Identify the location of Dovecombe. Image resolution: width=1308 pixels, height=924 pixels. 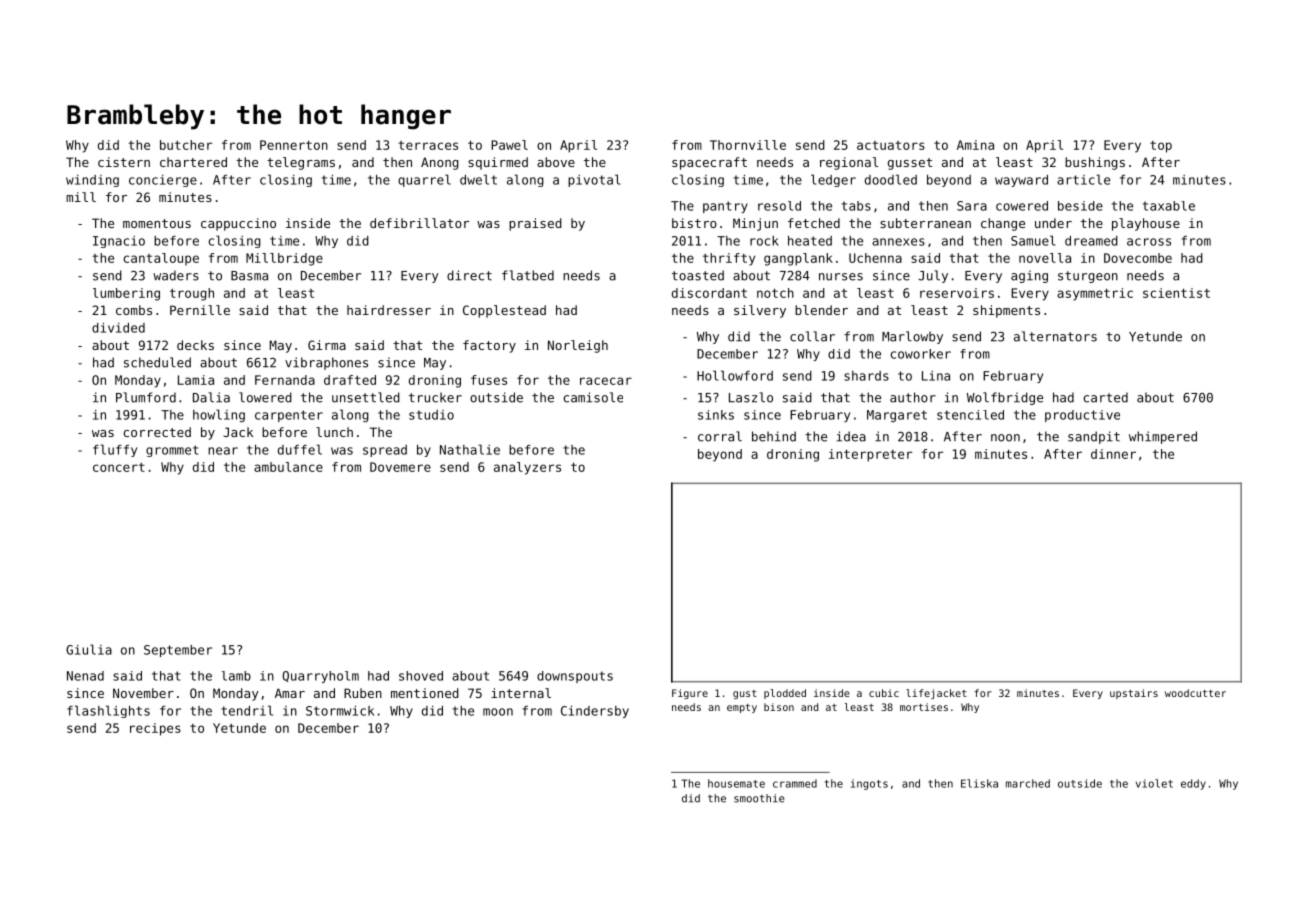
(1138, 258).
